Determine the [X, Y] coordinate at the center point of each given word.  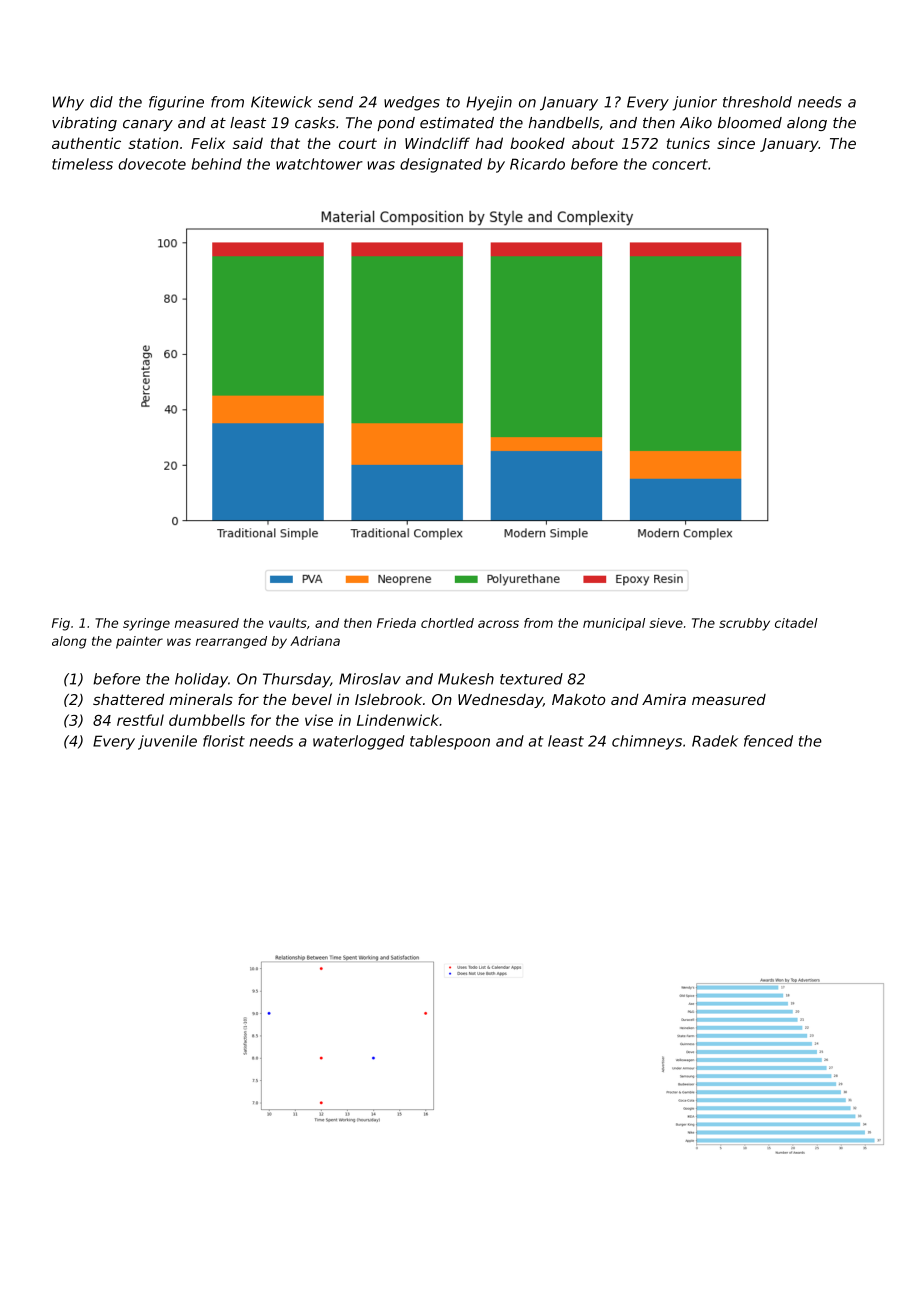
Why [68, 103]
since [736, 143]
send [335, 102]
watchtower [319, 164]
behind [216, 164]
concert [680, 164]
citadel [796, 623]
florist [224, 741]
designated [441, 165]
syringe [146, 624]
